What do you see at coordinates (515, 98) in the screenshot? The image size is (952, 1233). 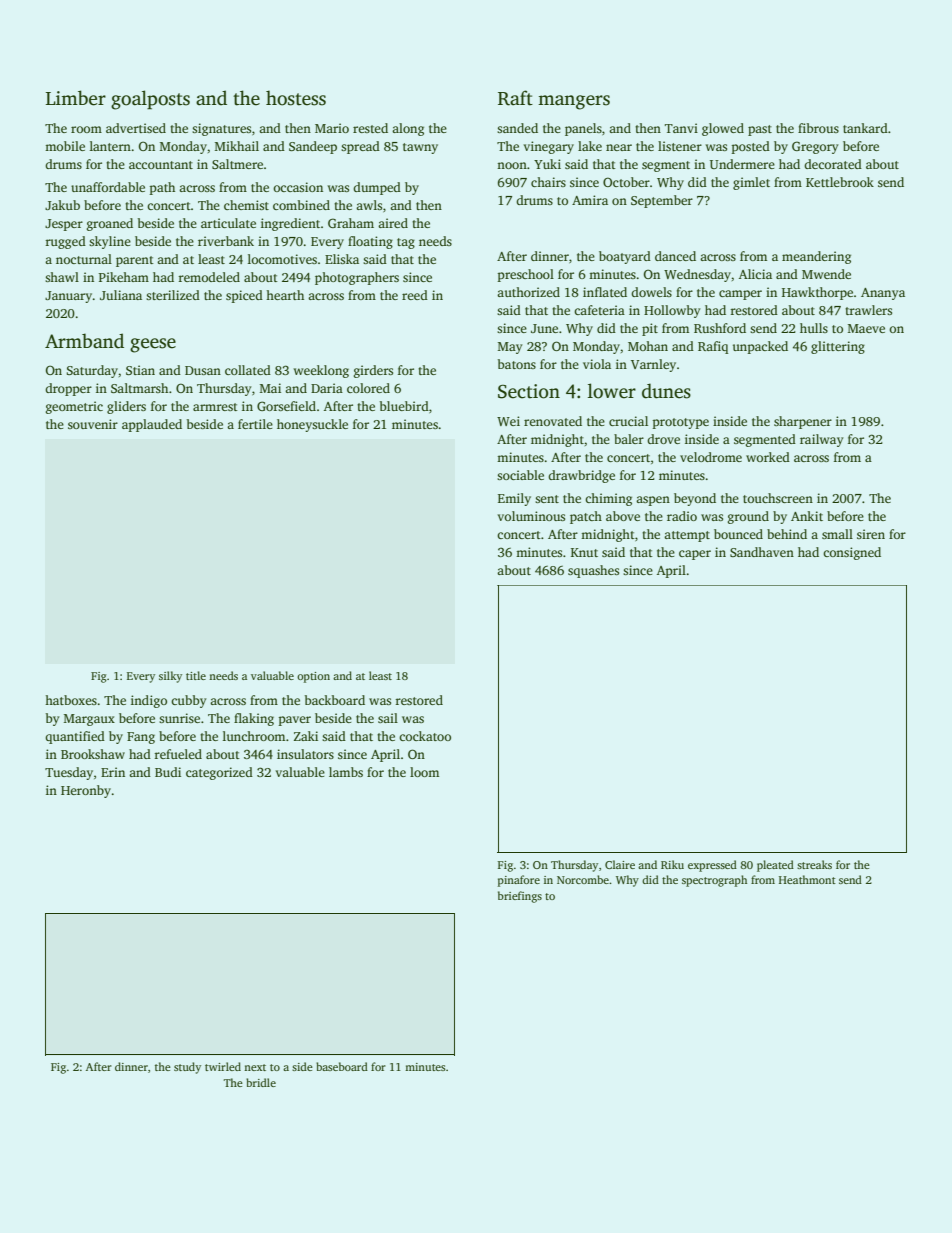 I see `Raft` at bounding box center [515, 98].
